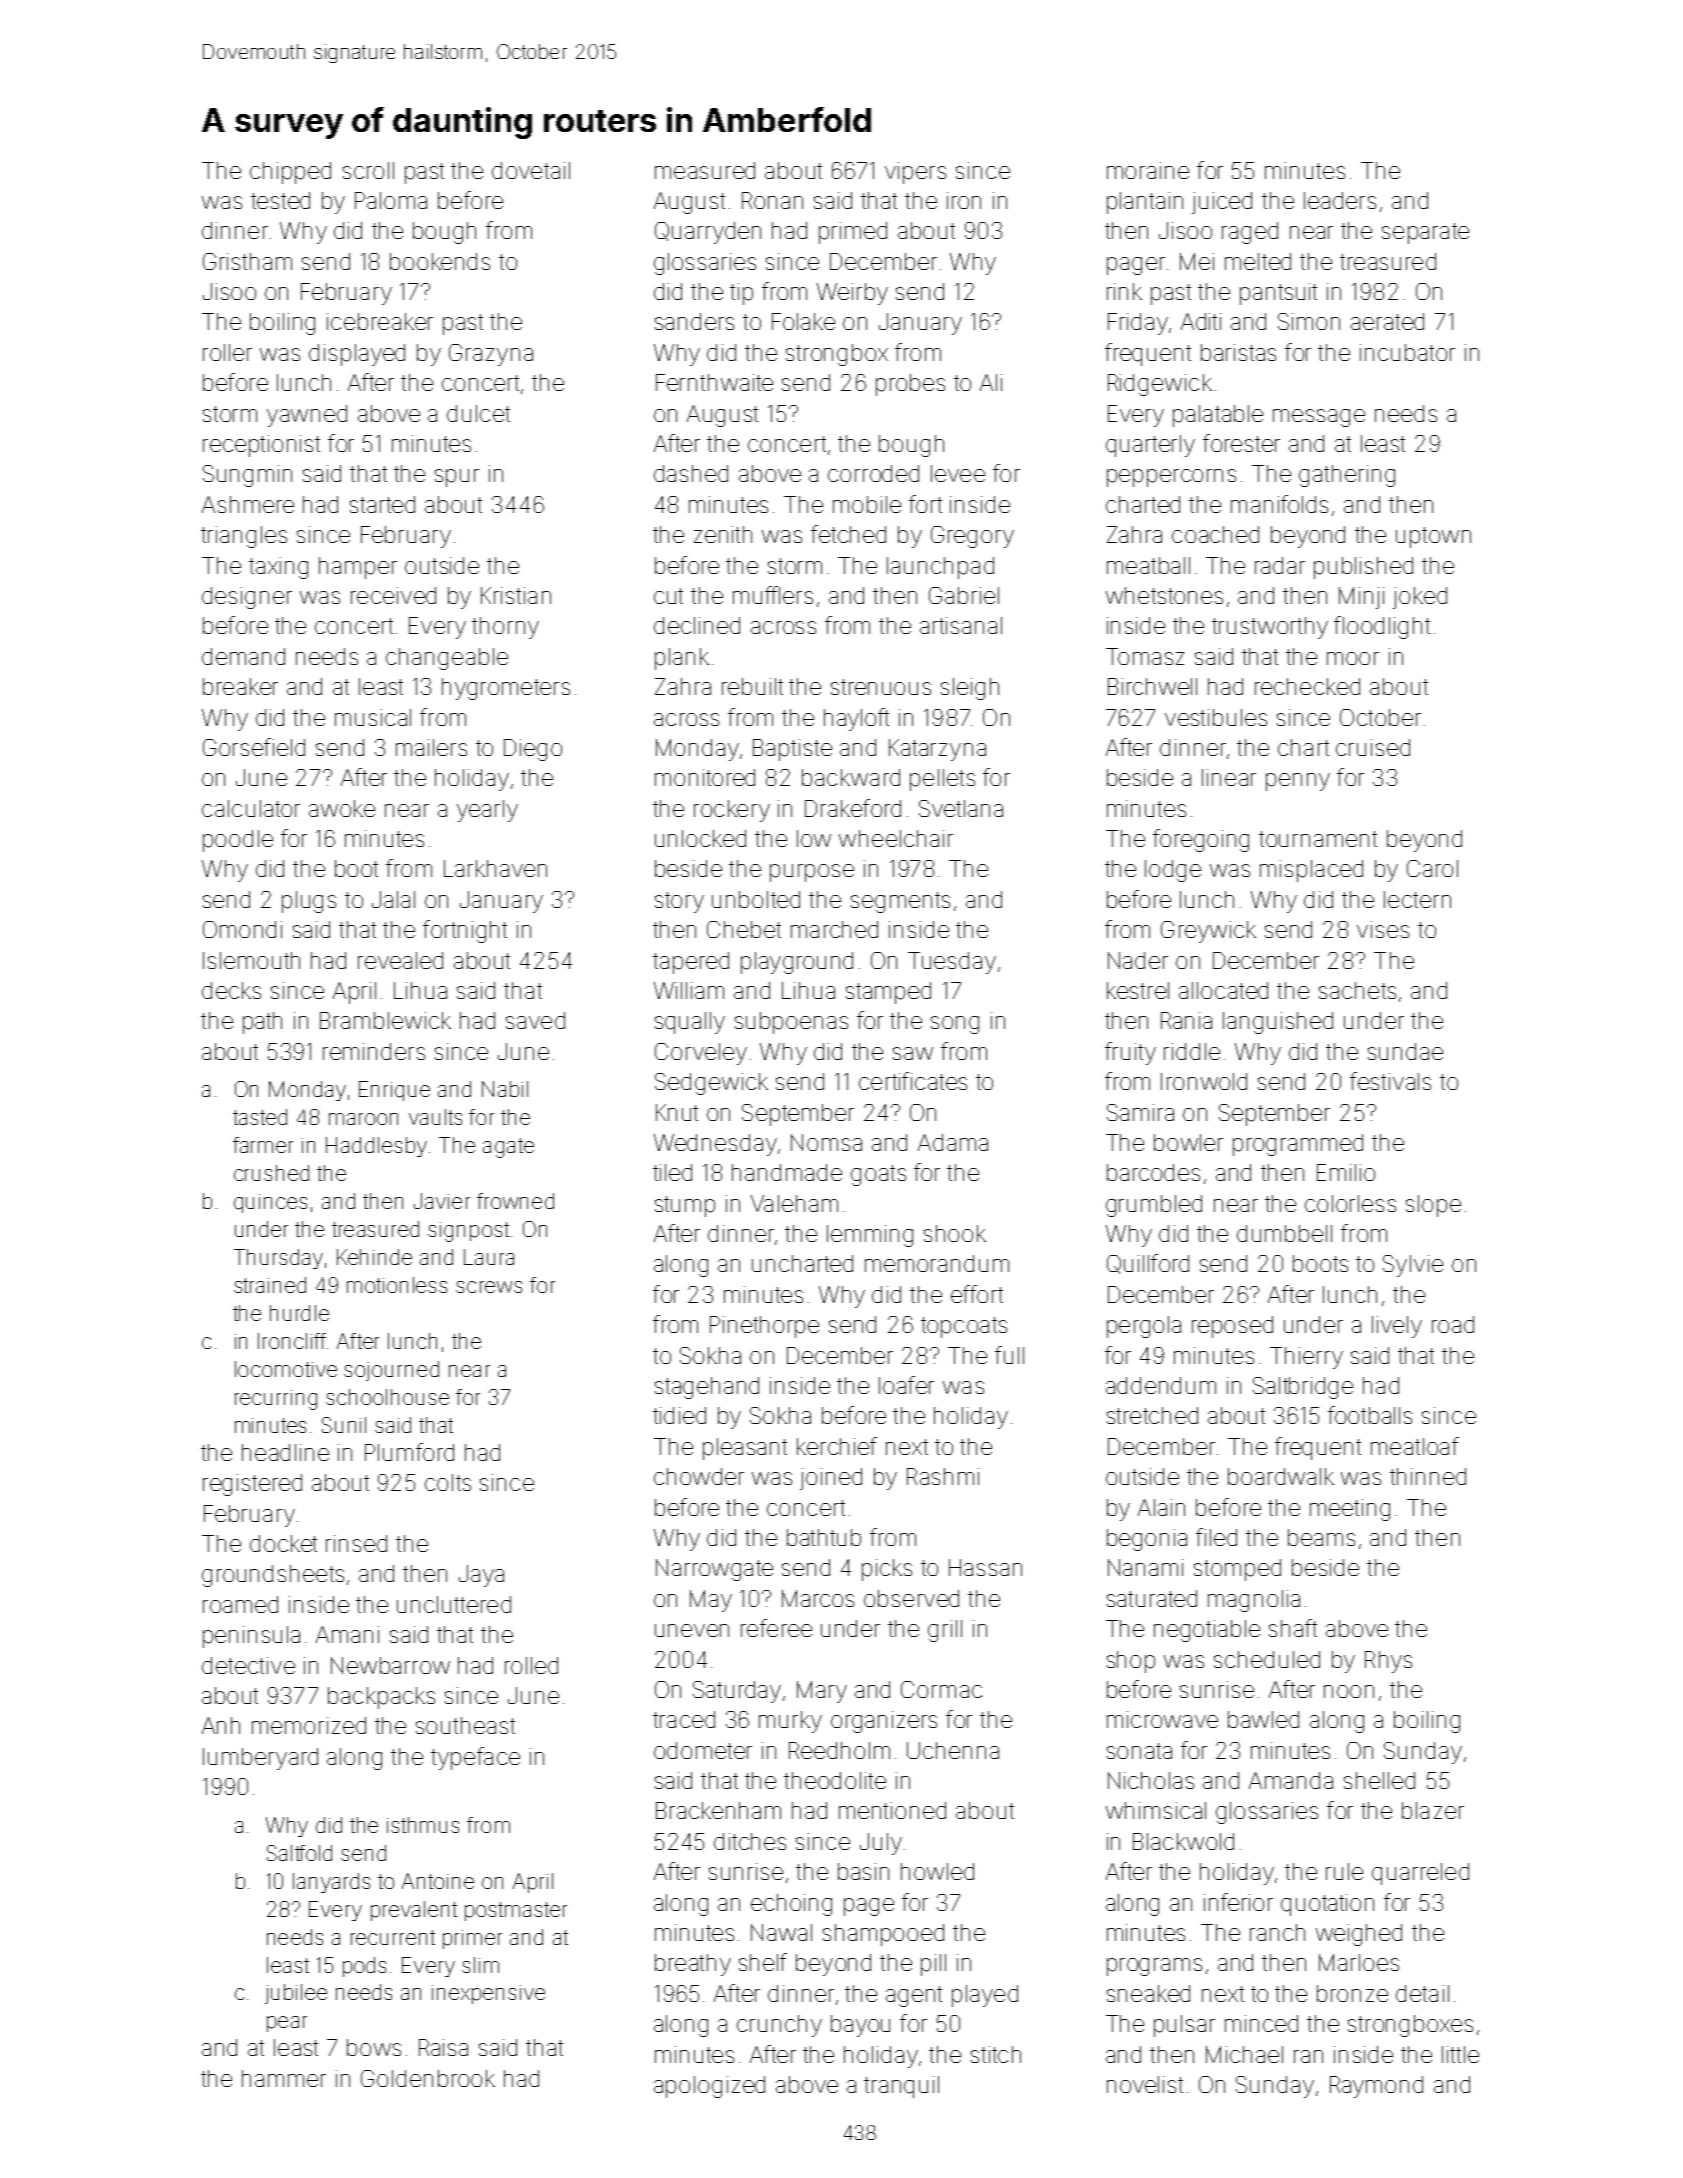 This screenshot has width=1683, height=2178. Describe the element at coordinates (1148, 170) in the screenshot. I see `moraine` at that location.
